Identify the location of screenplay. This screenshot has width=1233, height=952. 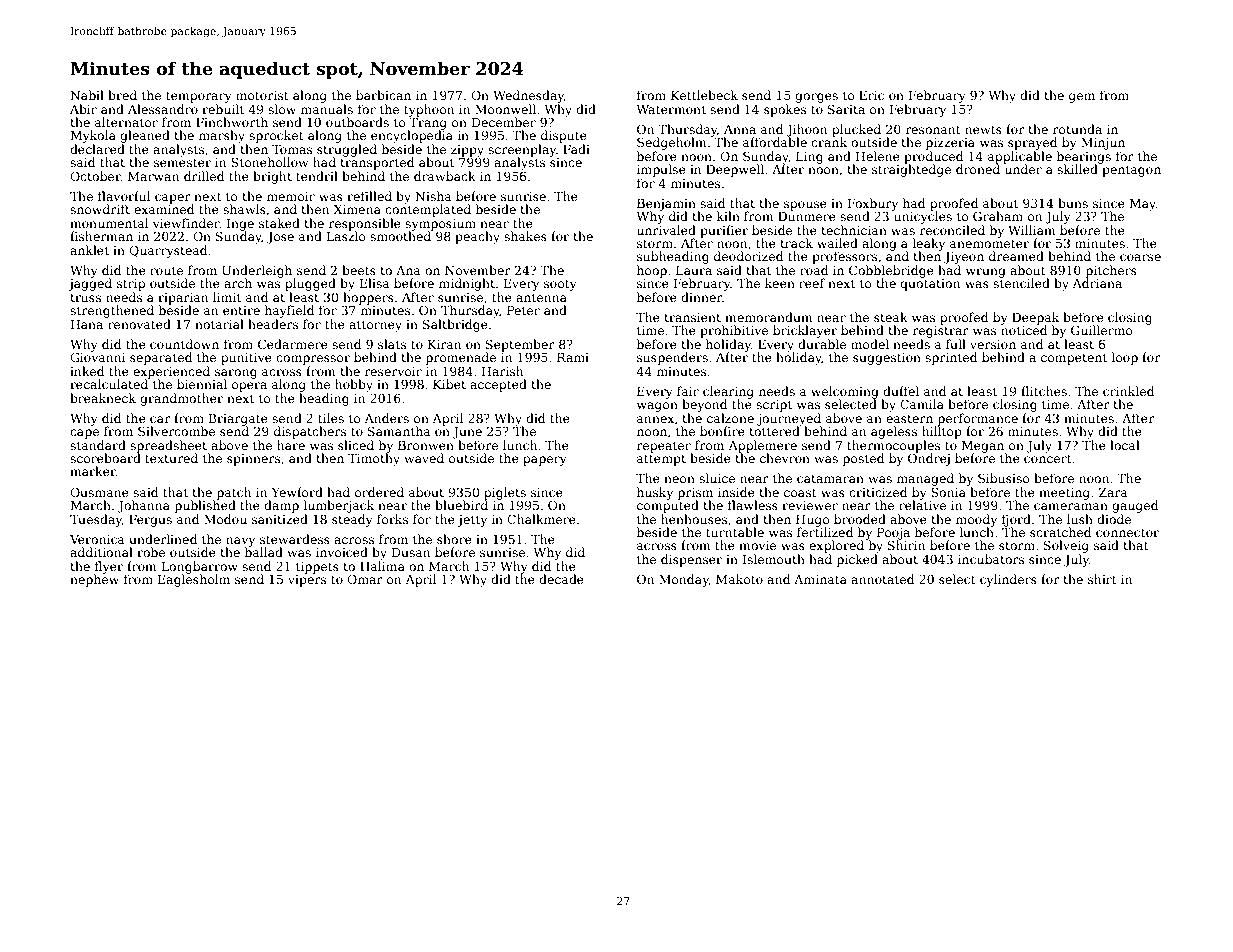
(522, 150).
